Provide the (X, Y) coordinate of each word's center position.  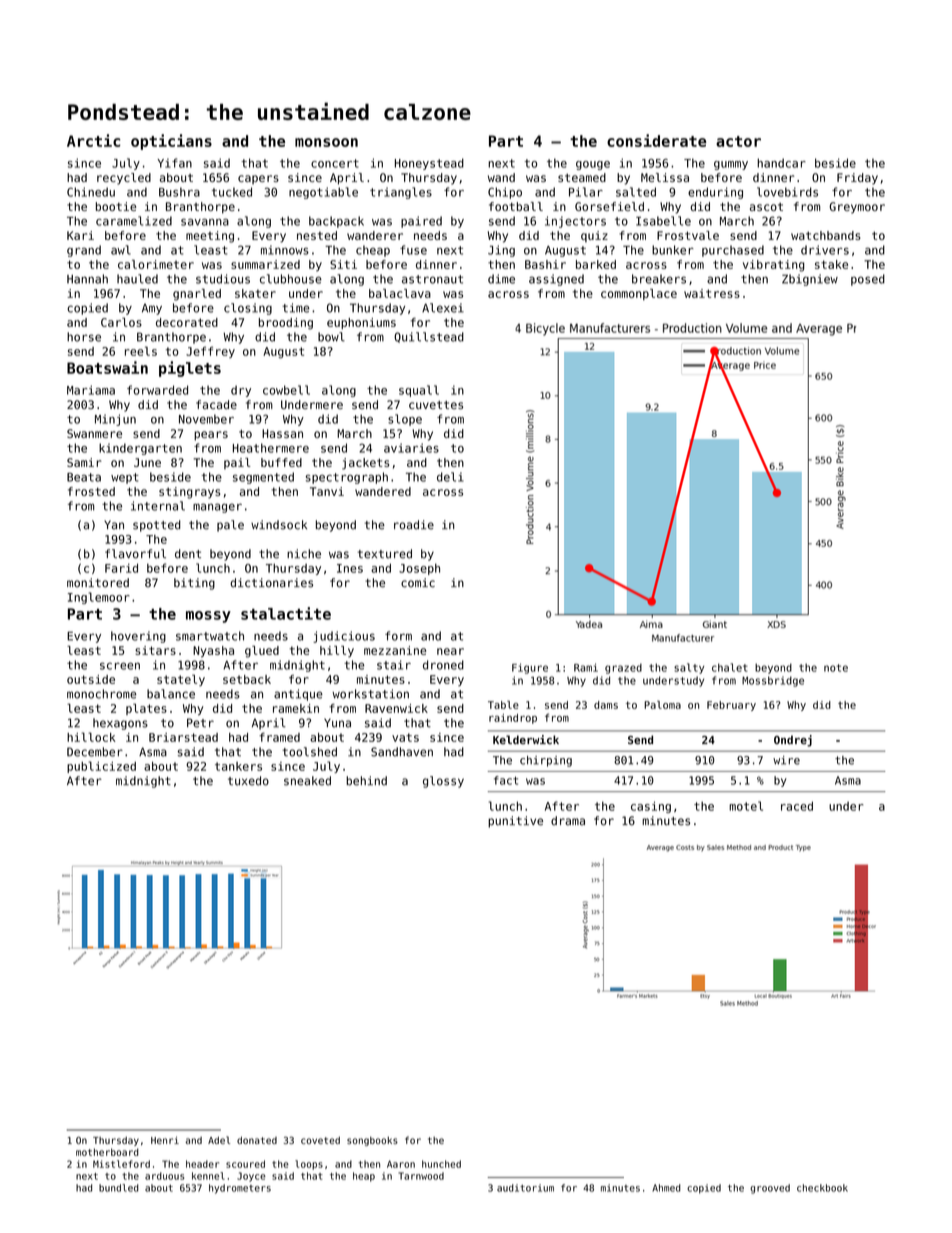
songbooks (372, 1141)
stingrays (189, 493)
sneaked (307, 781)
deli (450, 477)
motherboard (107, 1152)
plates (146, 709)
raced (797, 806)
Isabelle (663, 221)
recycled (124, 179)
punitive (515, 822)
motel (746, 806)
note (836, 668)
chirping (546, 761)
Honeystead (429, 164)
